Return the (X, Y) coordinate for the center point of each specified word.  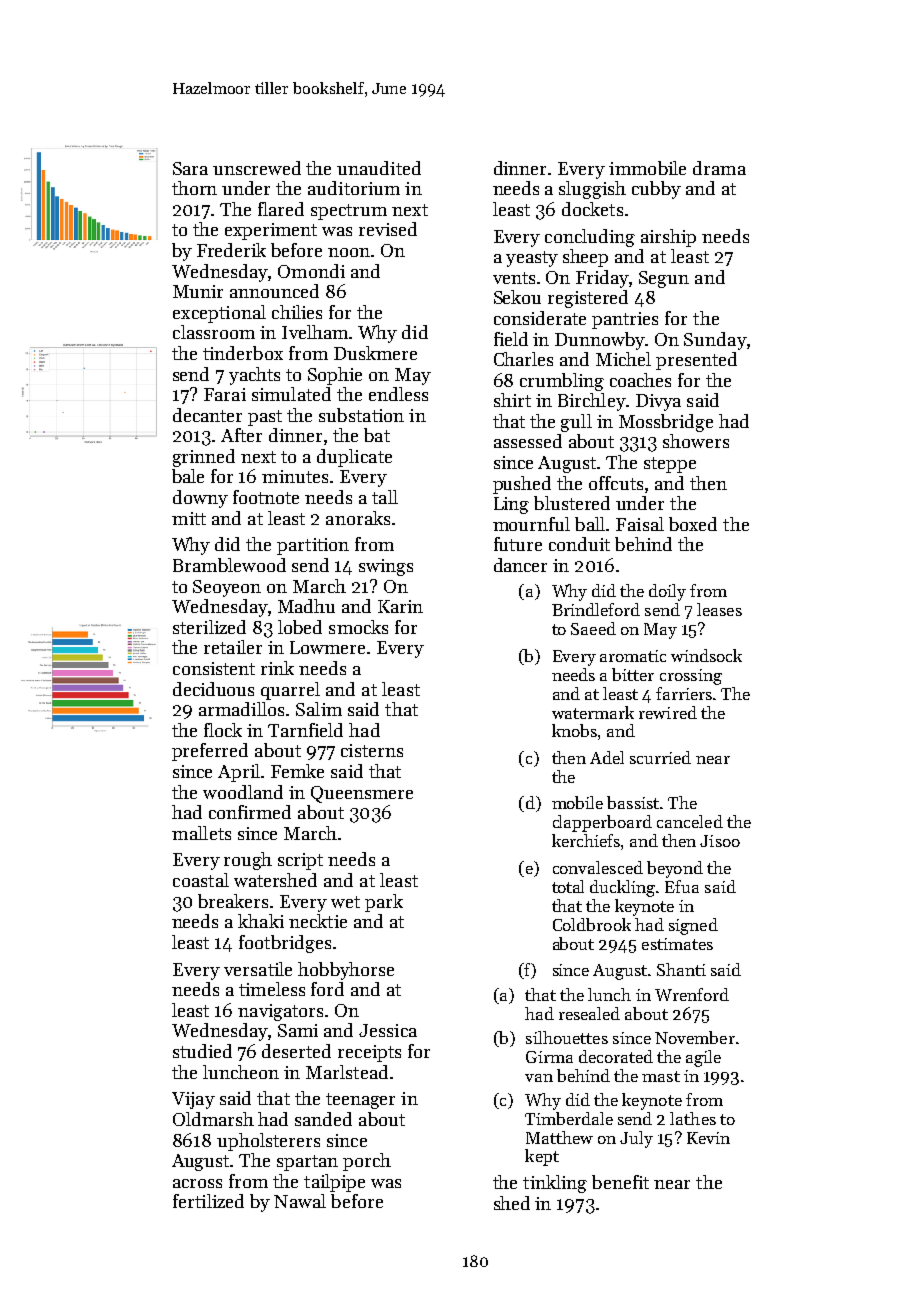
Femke (297, 771)
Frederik (231, 250)
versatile (258, 969)
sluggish (592, 190)
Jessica (388, 1030)
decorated (616, 1056)
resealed (589, 1013)
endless (398, 394)
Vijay (193, 1100)
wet (345, 902)
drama (719, 168)
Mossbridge (666, 423)
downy (200, 499)
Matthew (559, 1137)
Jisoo (720, 841)
